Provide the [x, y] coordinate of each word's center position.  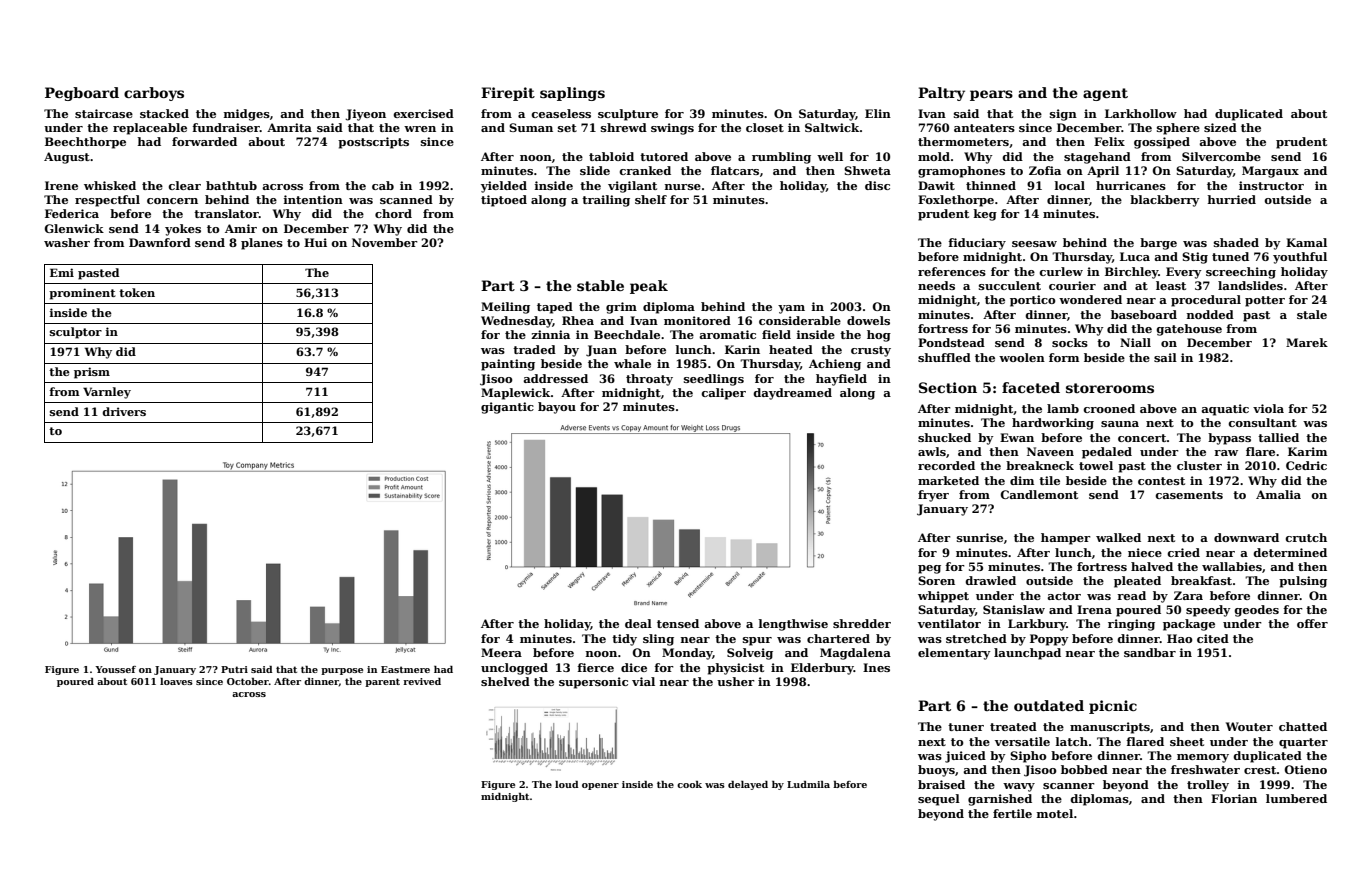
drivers [124, 411]
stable [600, 285]
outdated [1049, 705]
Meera [501, 652]
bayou [557, 408]
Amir [241, 228]
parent [382, 682]
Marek [1307, 342]
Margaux [1270, 172]
